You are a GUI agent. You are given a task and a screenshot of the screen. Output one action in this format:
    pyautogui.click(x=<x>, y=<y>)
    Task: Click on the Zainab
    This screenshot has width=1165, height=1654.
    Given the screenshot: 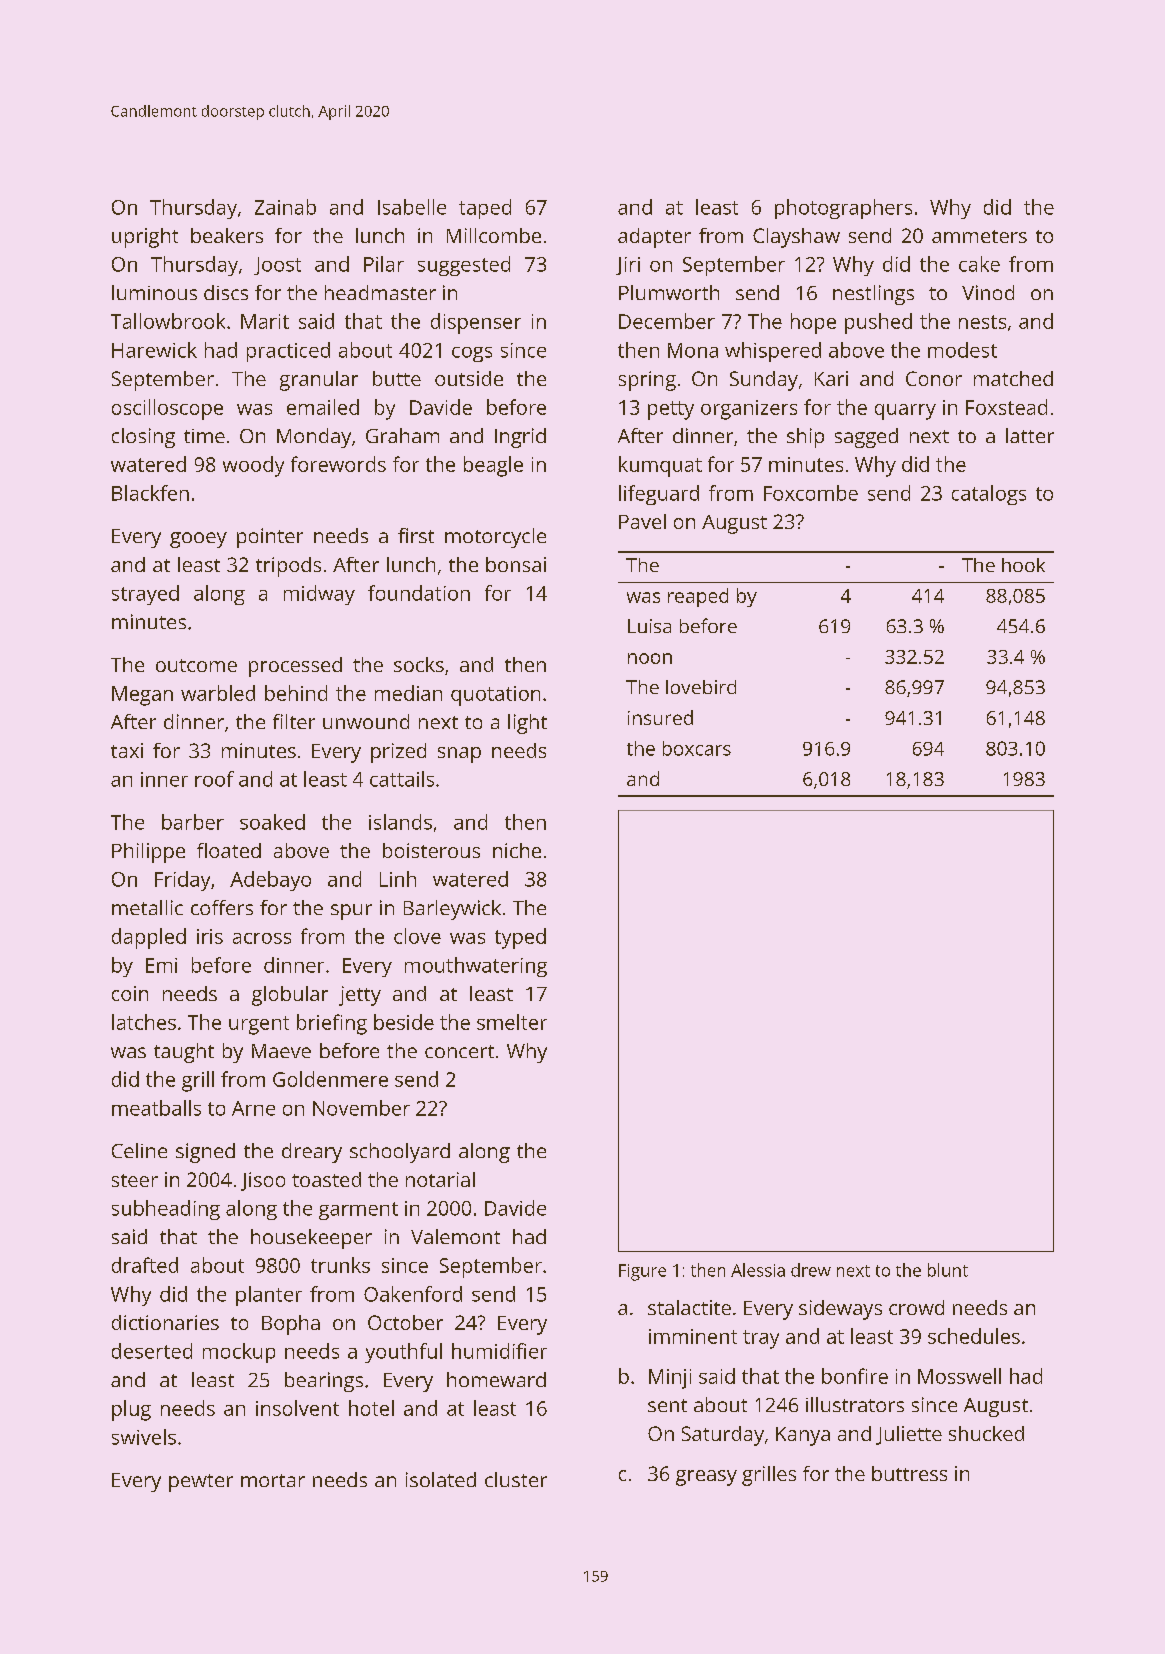 What is the action you would take?
    pyautogui.click(x=285, y=207)
